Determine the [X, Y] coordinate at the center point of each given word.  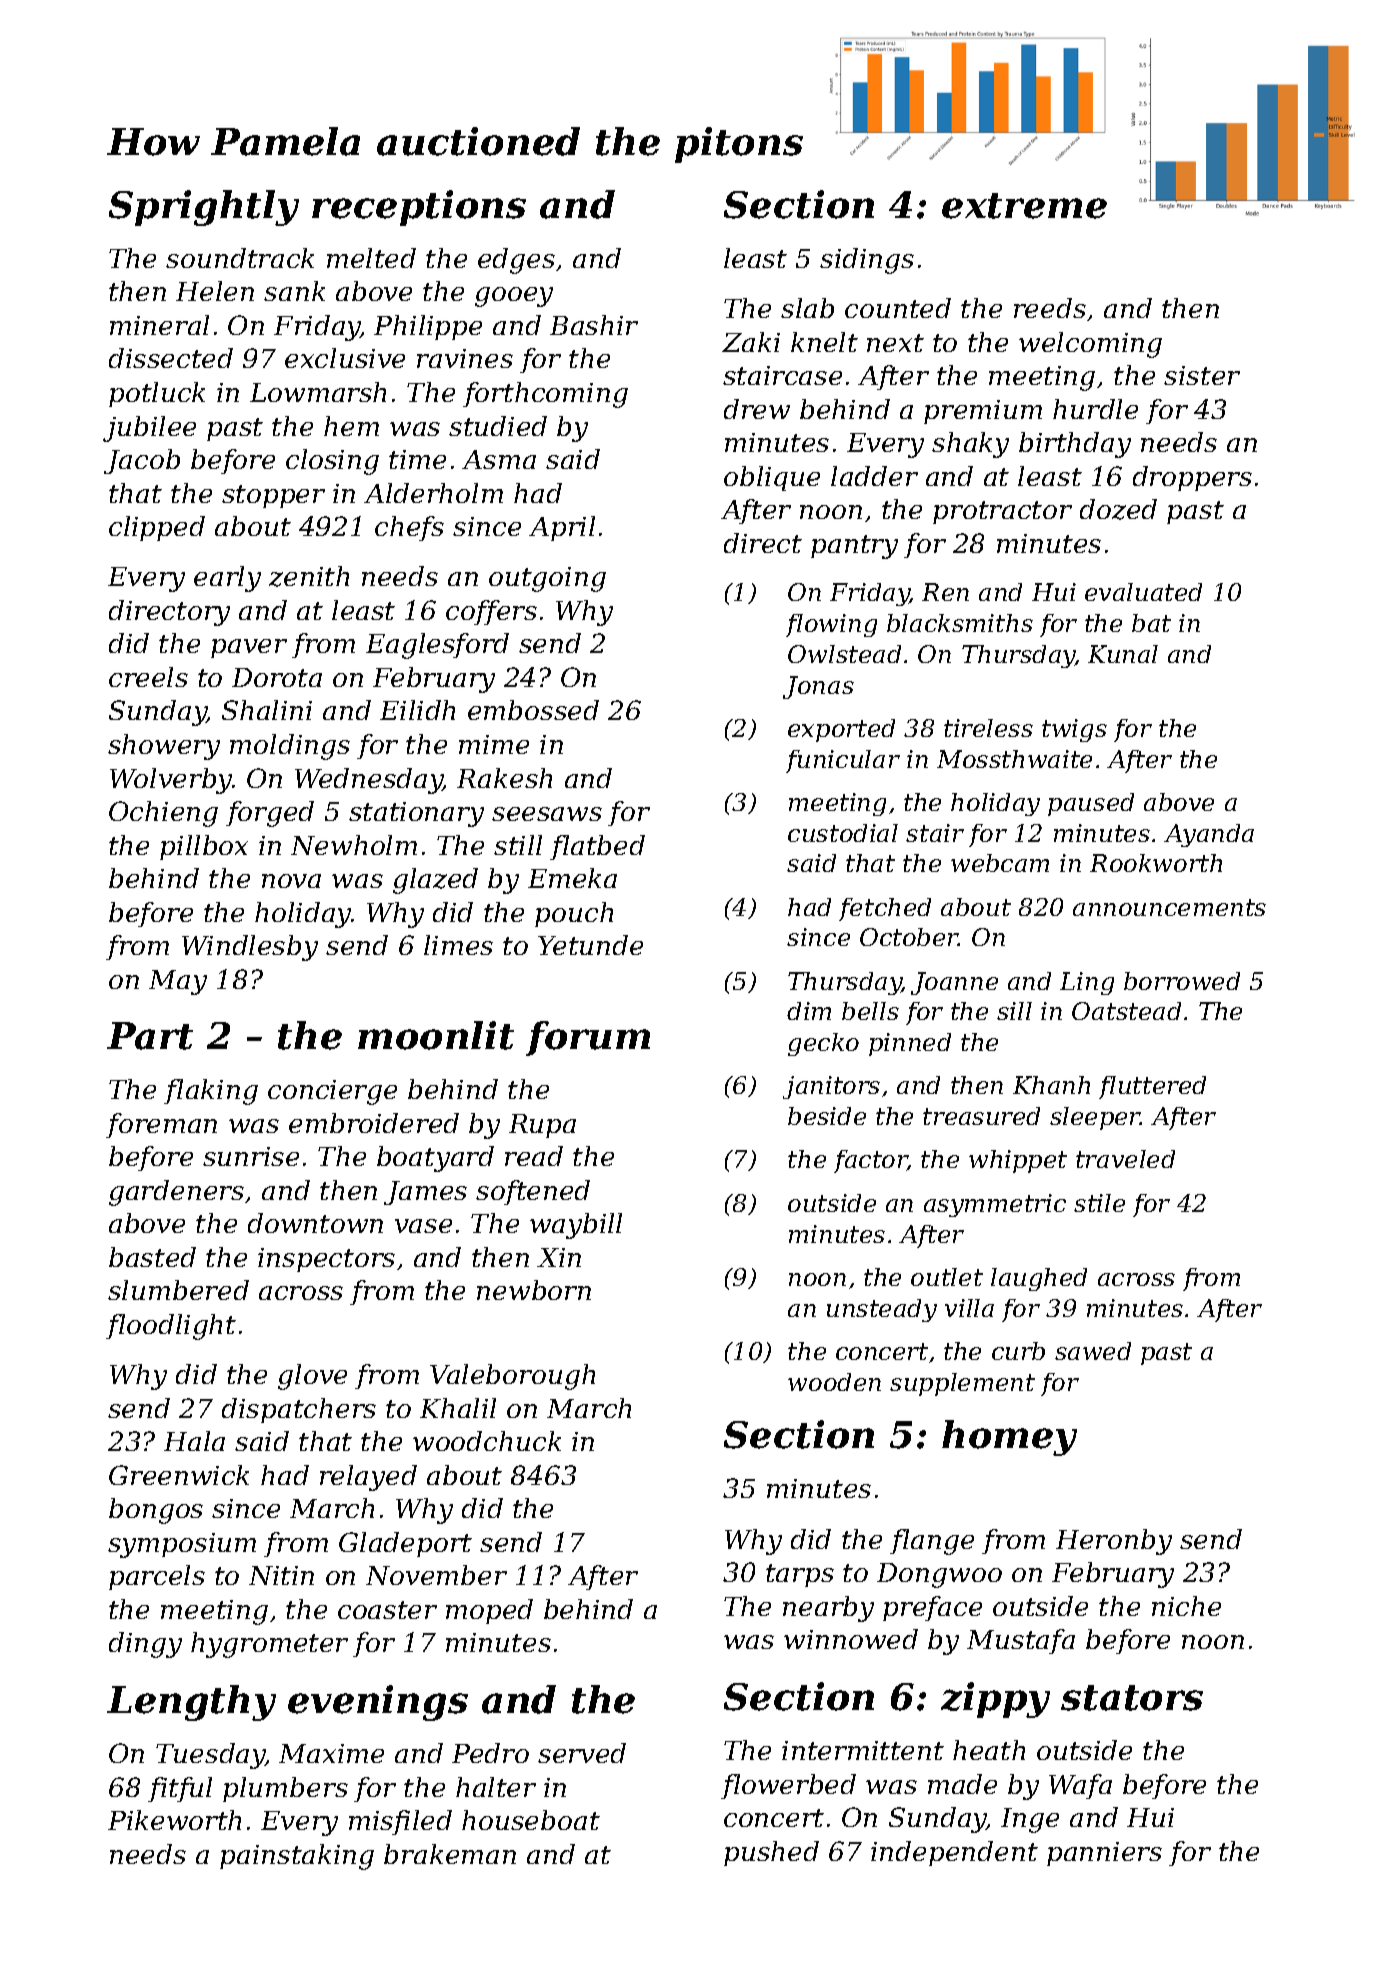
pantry [854, 547]
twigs [1074, 730]
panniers [1104, 1854]
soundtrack [240, 258]
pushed [771, 1853]
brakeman [450, 1854]
